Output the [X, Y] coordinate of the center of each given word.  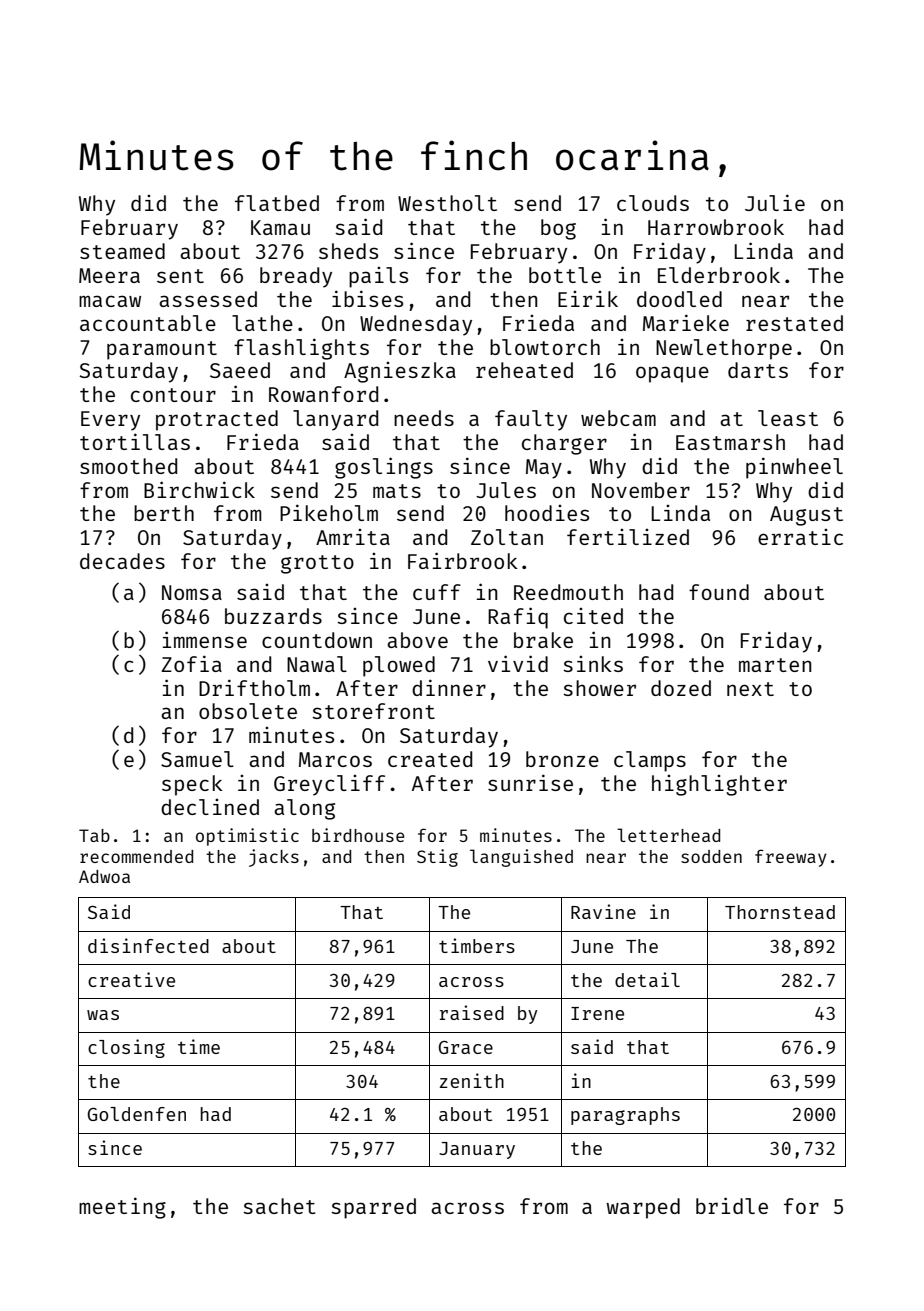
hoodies [547, 513]
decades [122, 561]
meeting [122, 1208]
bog [558, 229]
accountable [148, 323]
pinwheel [794, 468]
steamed [122, 251]
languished [521, 858]
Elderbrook [719, 275]
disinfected [148, 945]
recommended [136, 856]
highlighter [719, 785]
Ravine [603, 911]
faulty [531, 420]
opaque [672, 374]
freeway [791, 858]
